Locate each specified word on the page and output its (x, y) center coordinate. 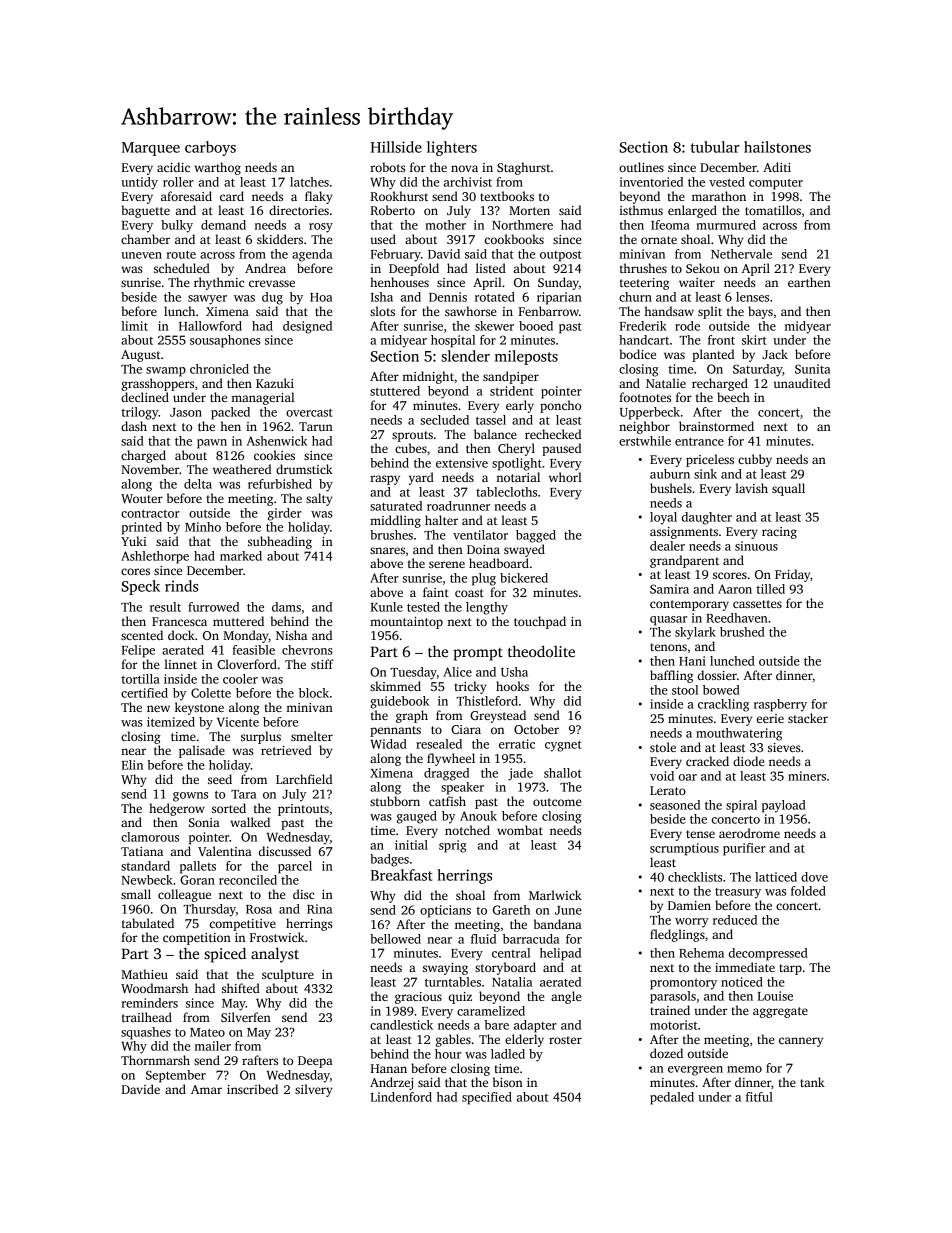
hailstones (777, 147)
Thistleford (487, 701)
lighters (452, 148)
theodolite (541, 651)
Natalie (666, 383)
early (520, 406)
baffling (671, 676)
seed (220, 779)
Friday (792, 575)
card (232, 196)
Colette (211, 693)
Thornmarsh (155, 1060)
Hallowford (210, 326)
